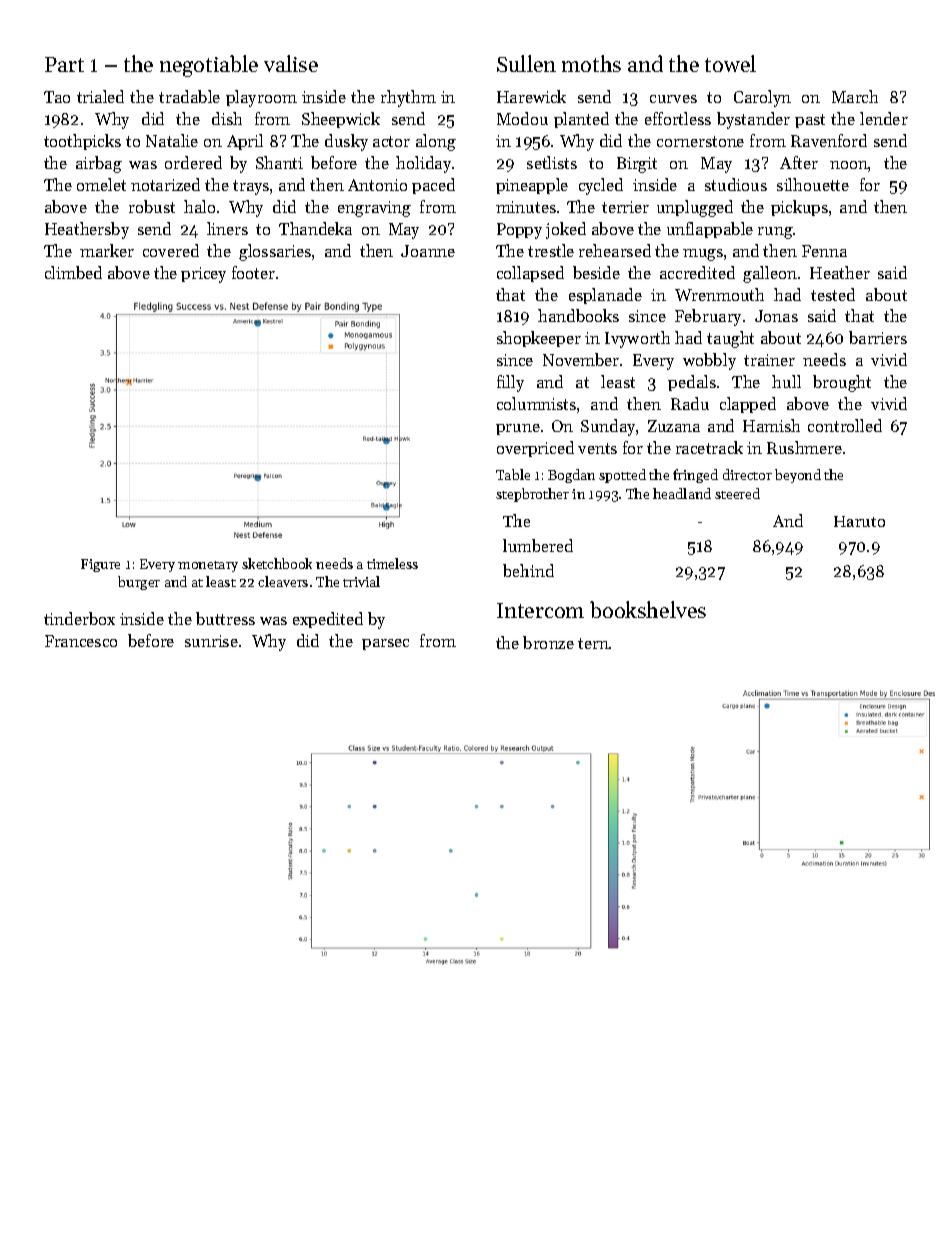 The height and width of the image is (1233, 952). Describe the element at coordinates (845, 425) in the image. I see `controlled` at that location.
